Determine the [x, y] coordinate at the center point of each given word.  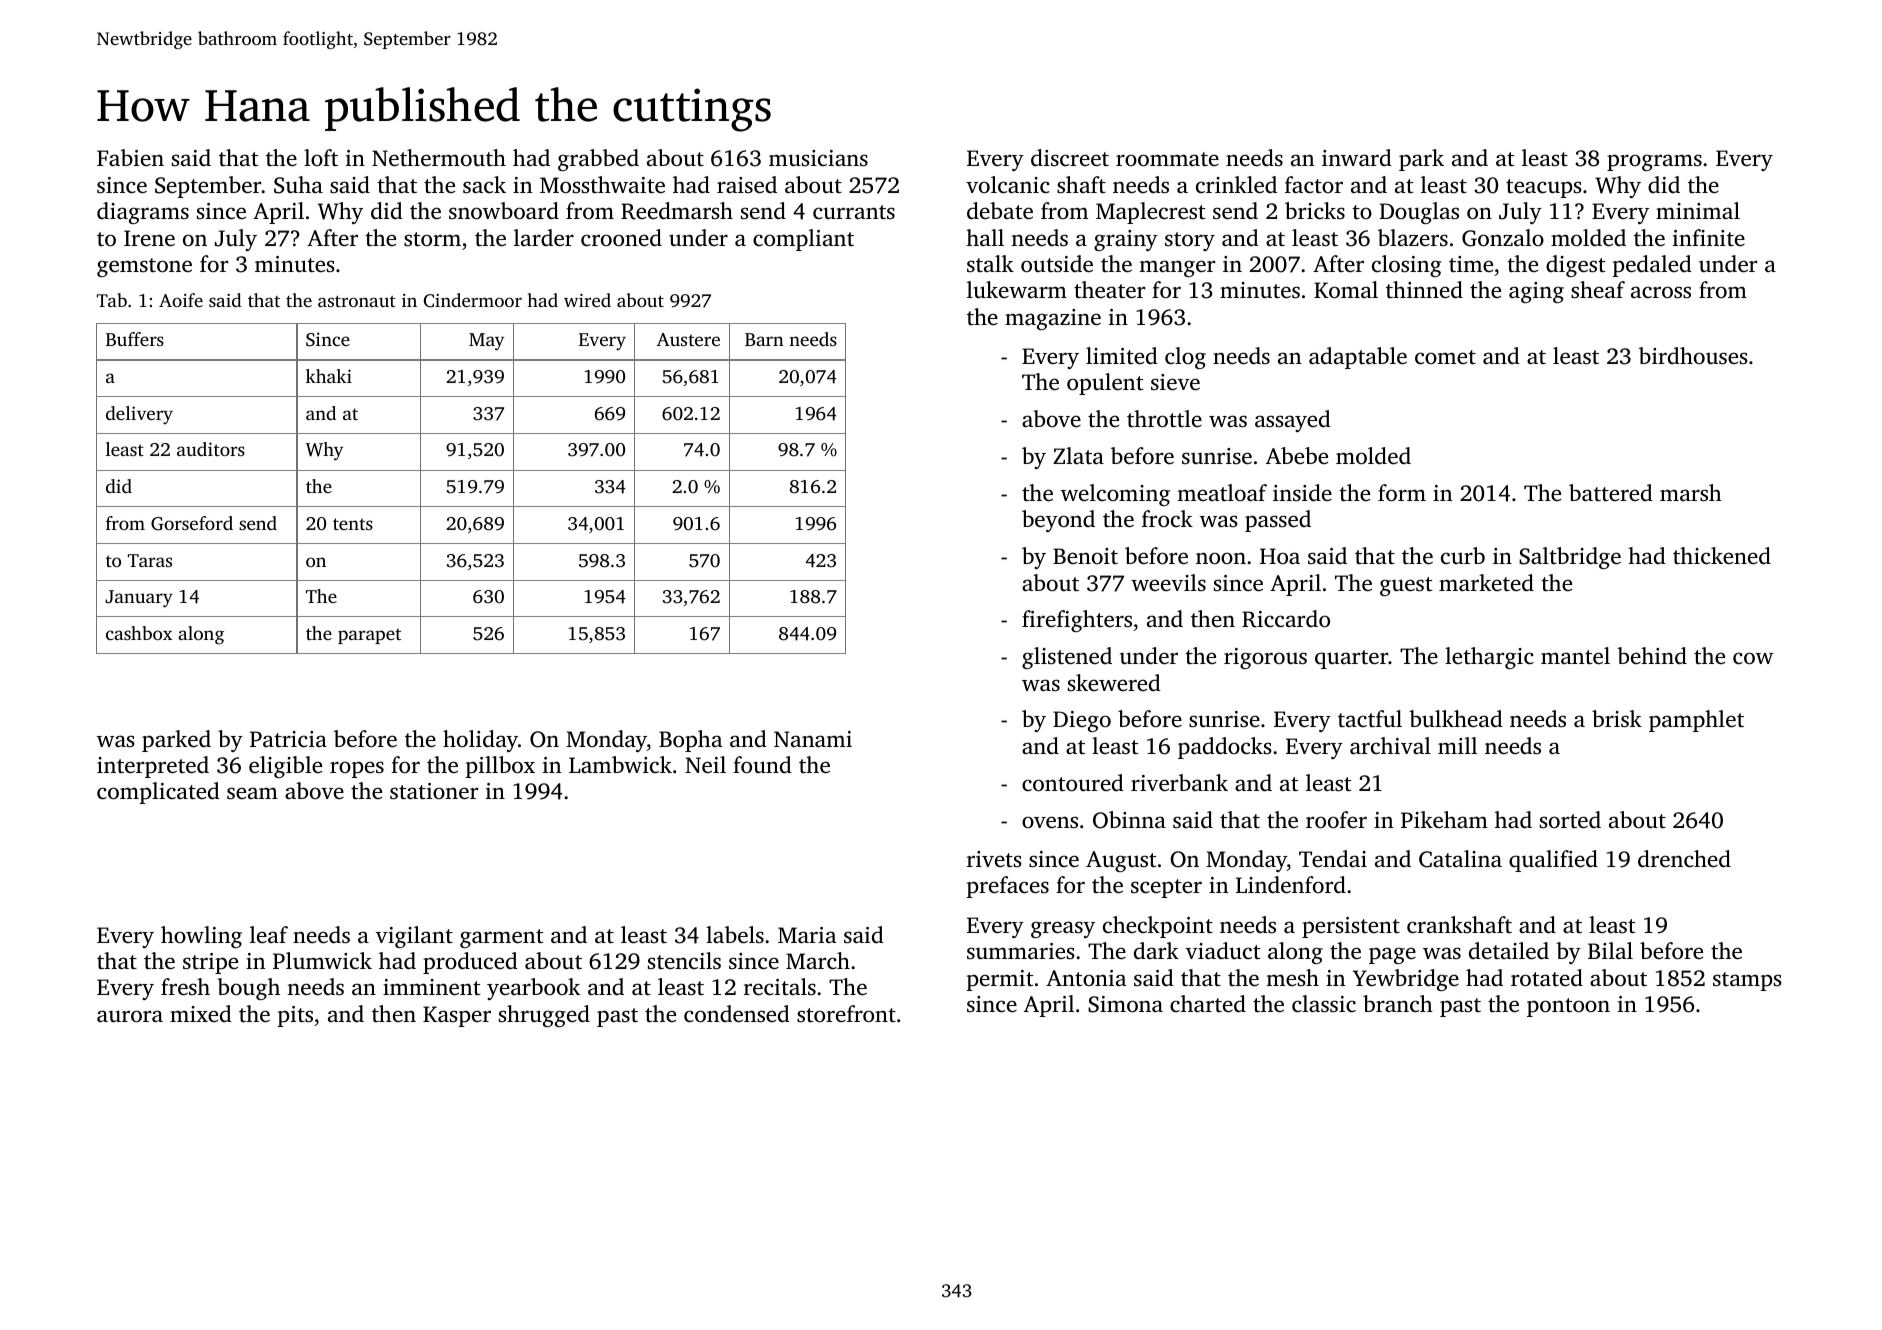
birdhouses [1693, 356]
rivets [994, 859]
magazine [1053, 319]
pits [295, 1016]
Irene [149, 238]
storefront [846, 1013]
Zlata [1078, 455]
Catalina [1460, 859]
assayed [1293, 421]
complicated [158, 793]
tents [353, 524]
